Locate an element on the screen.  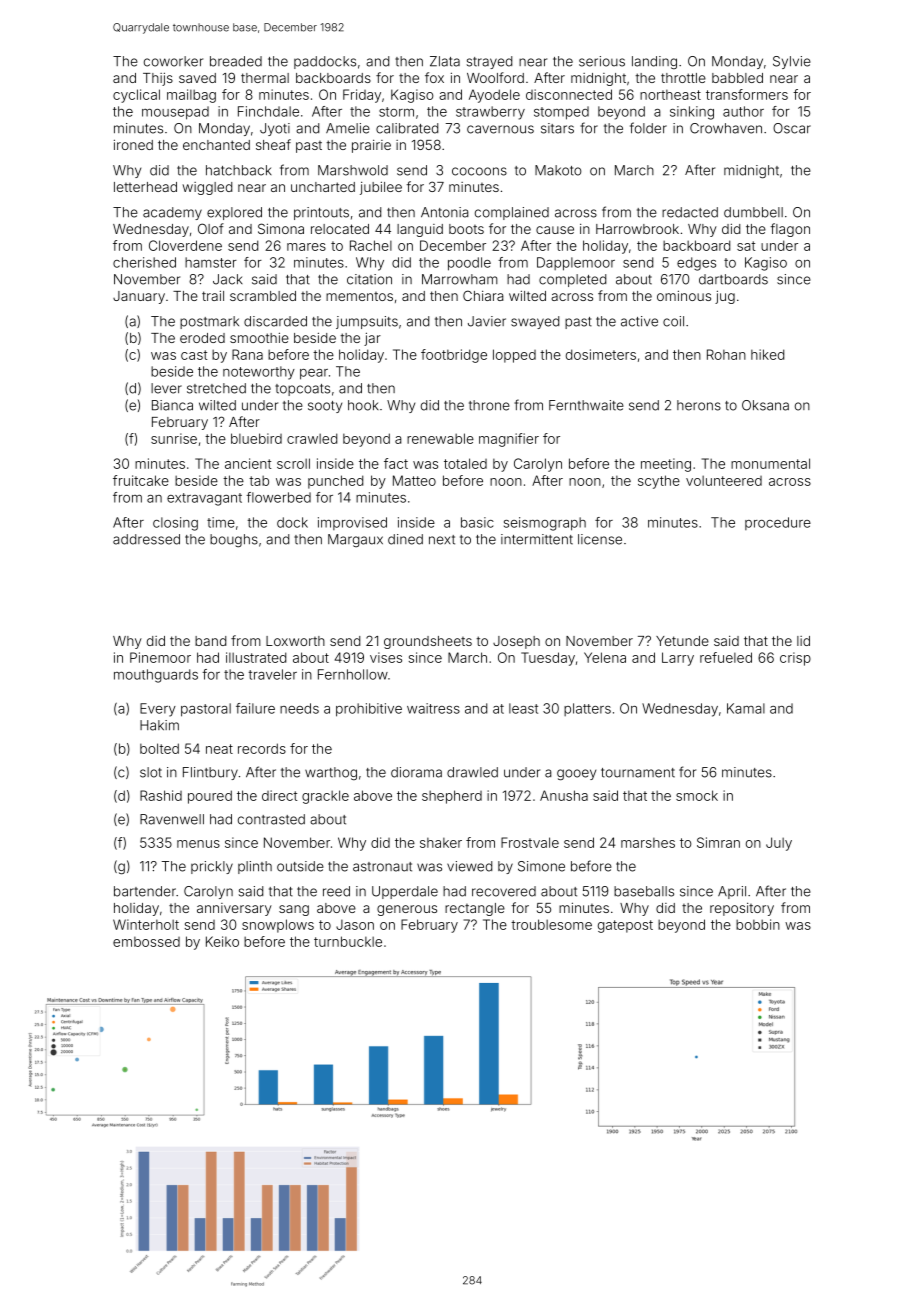
dartboards is located at coordinates (733, 279).
